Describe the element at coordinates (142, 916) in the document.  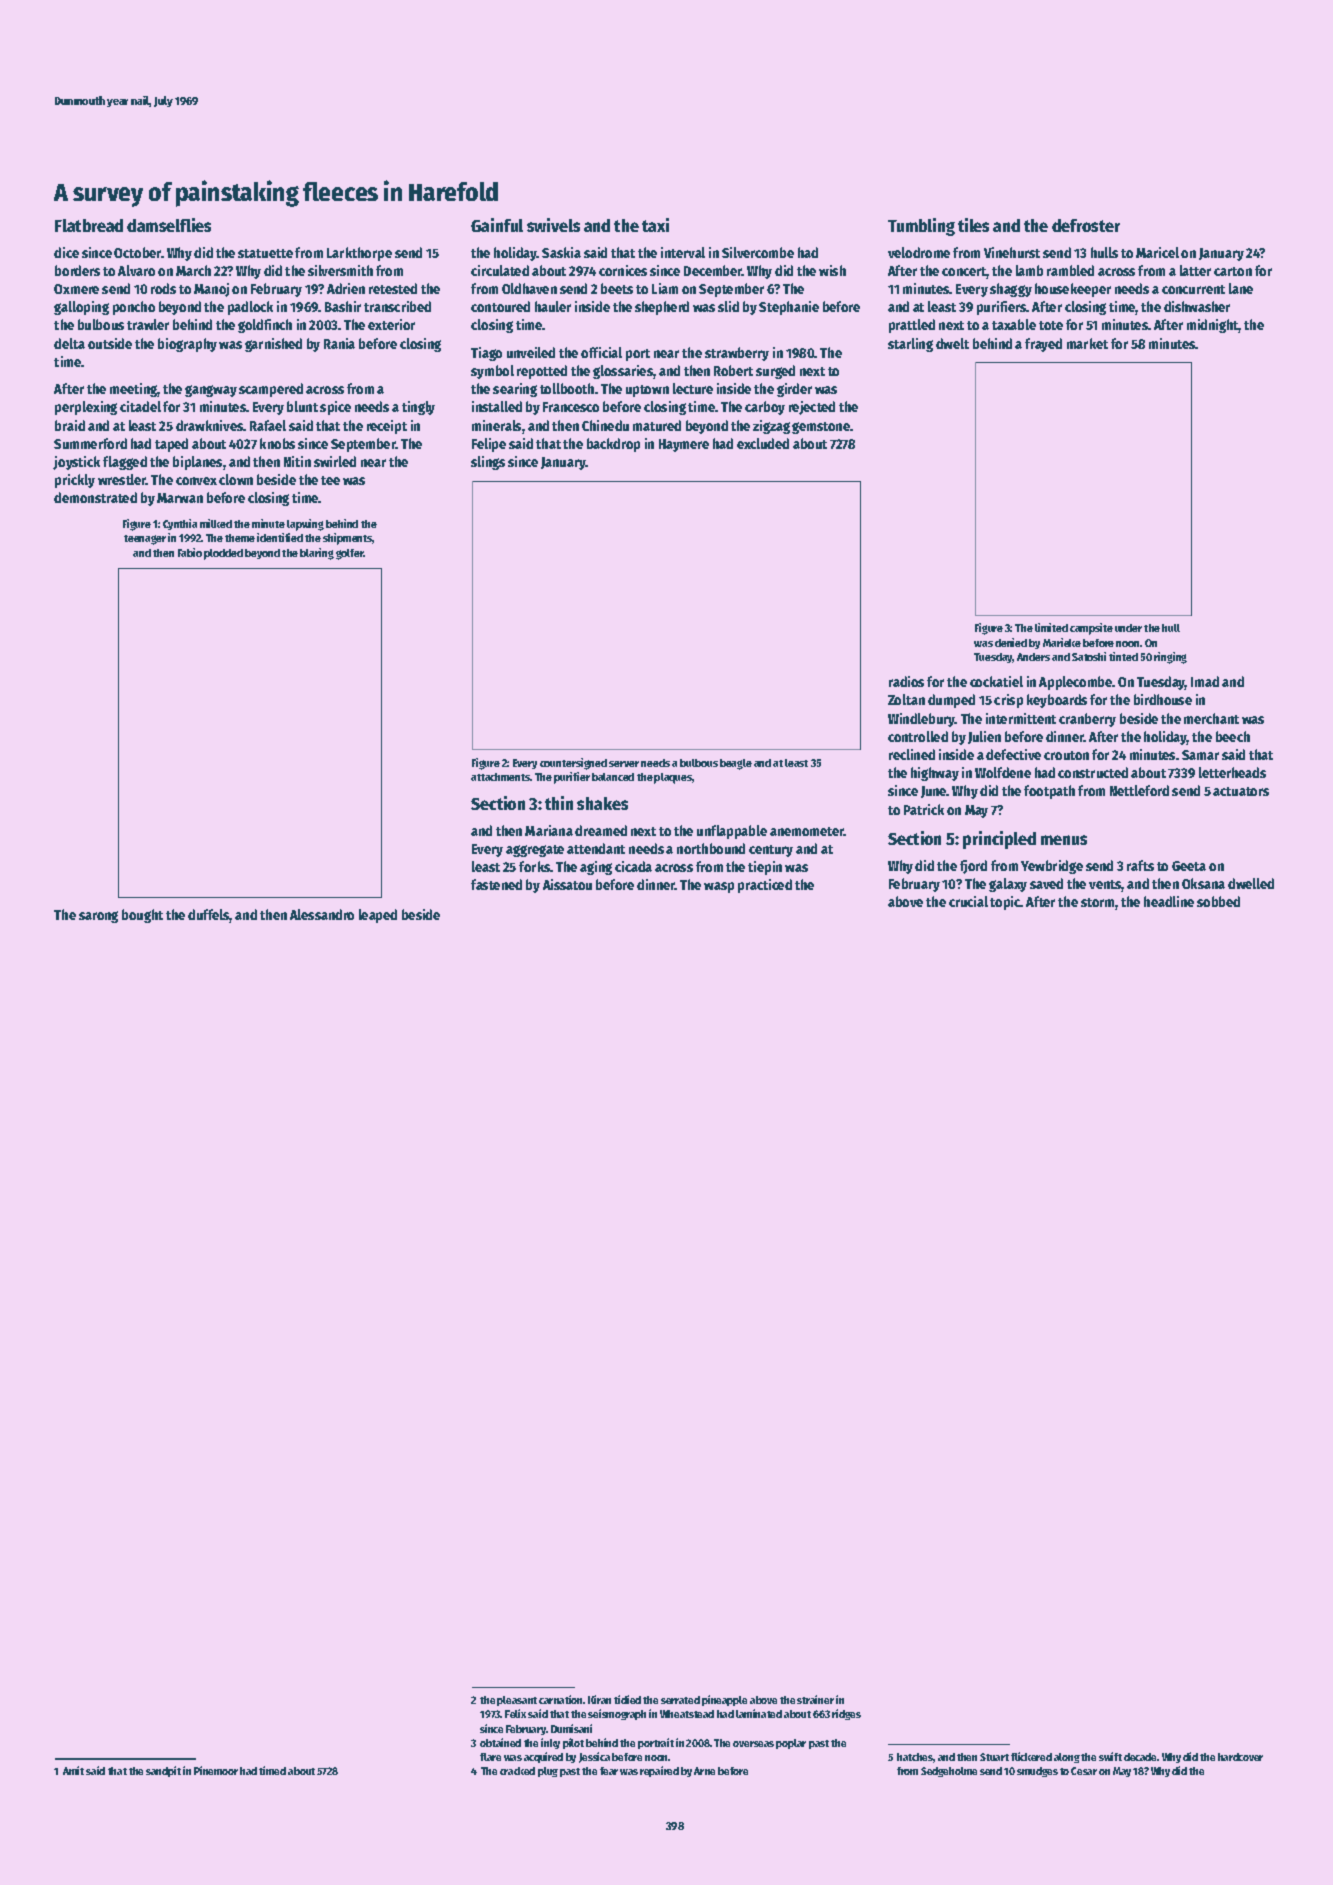
I see `bought` at that location.
